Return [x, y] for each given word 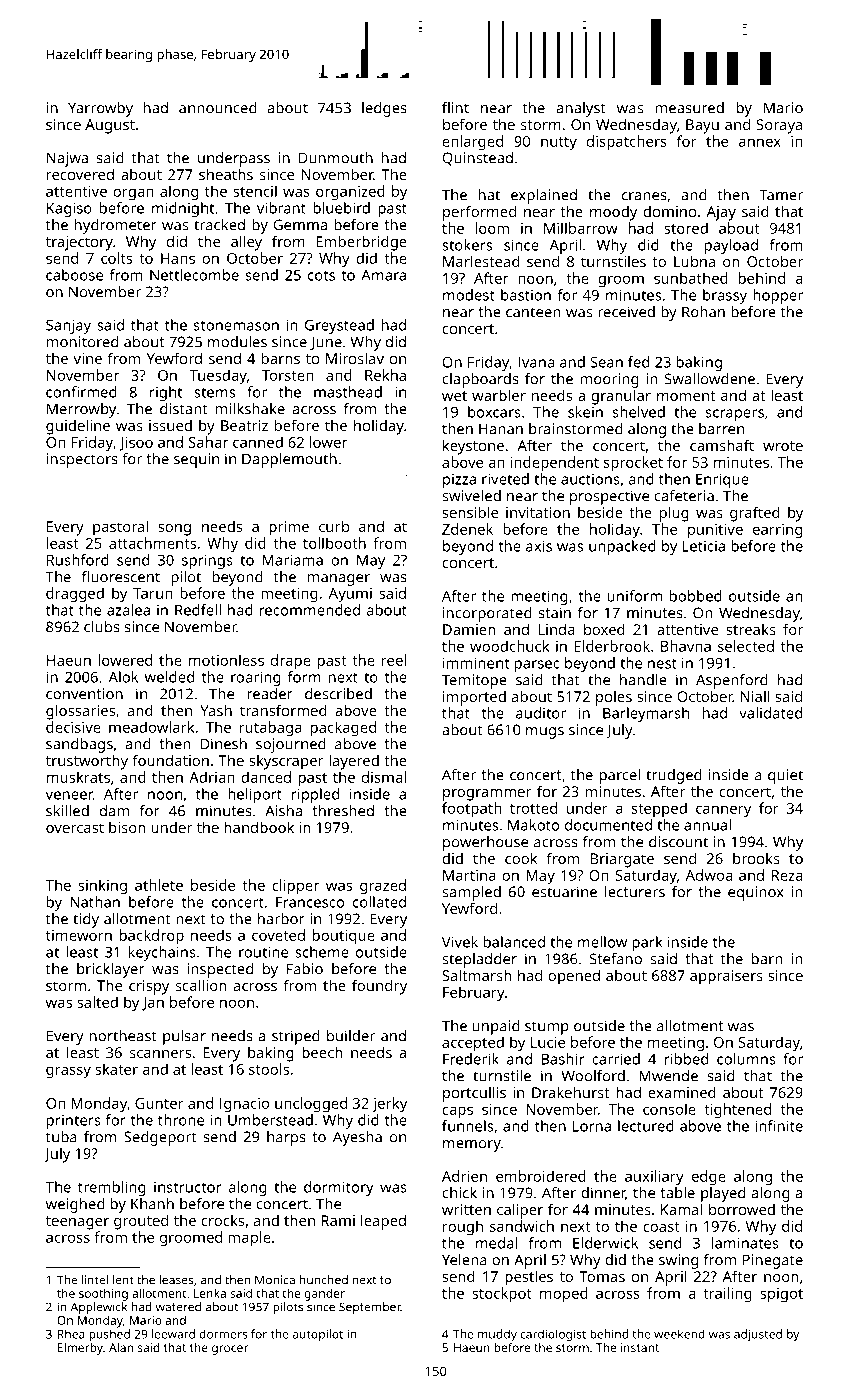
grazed [383, 887]
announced [218, 108]
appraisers [726, 977]
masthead [348, 392]
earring [777, 531]
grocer [230, 1350]
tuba [61, 1137]
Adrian [212, 777]
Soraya [779, 126]
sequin [196, 460]
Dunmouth [336, 158]
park [647, 943]
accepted [473, 1044]
